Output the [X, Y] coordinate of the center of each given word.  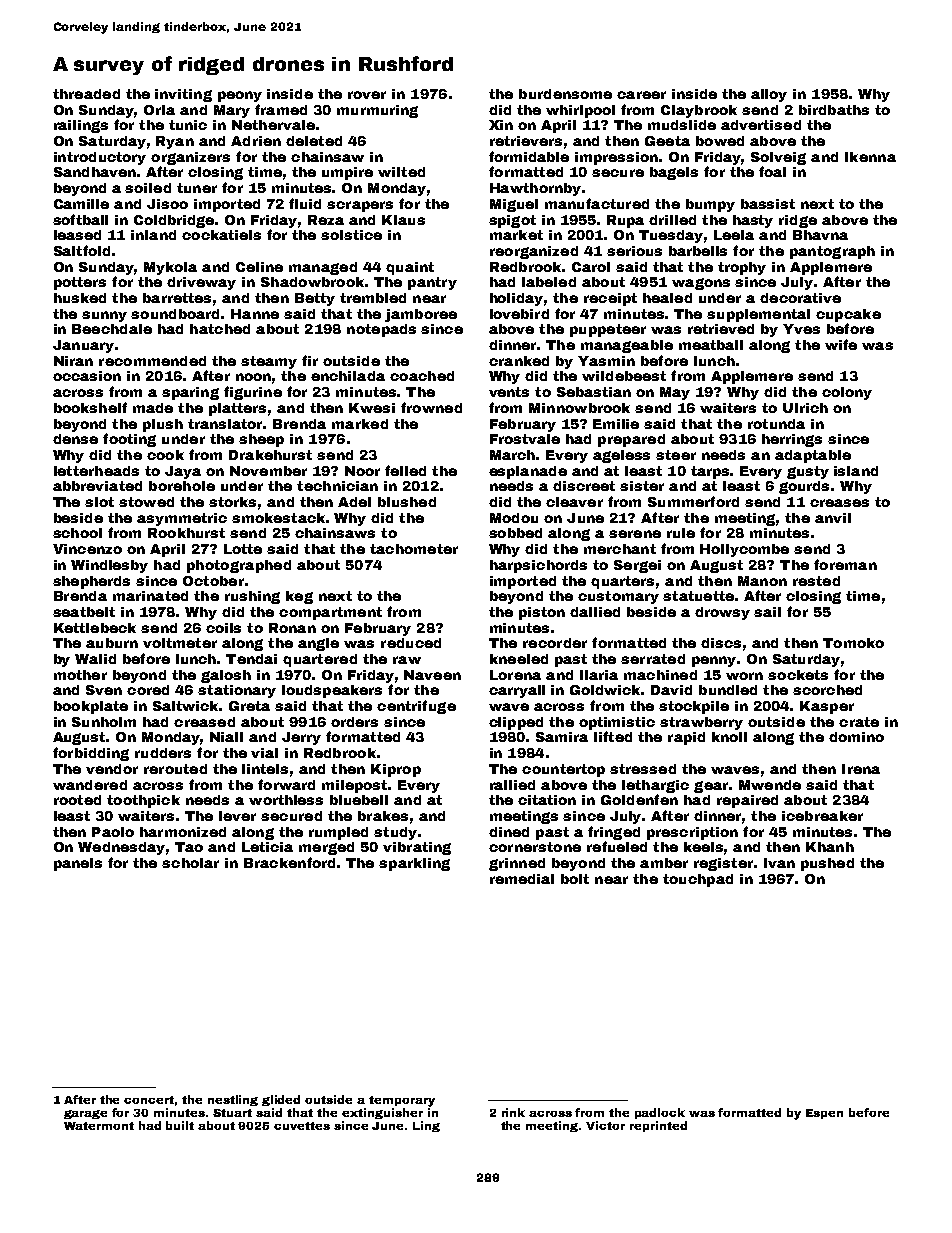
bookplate [91, 707]
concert [149, 1100]
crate [859, 722]
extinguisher [382, 1113]
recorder [555, 643]
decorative [800, 298]
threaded [86, 94]
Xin [501, 125]
